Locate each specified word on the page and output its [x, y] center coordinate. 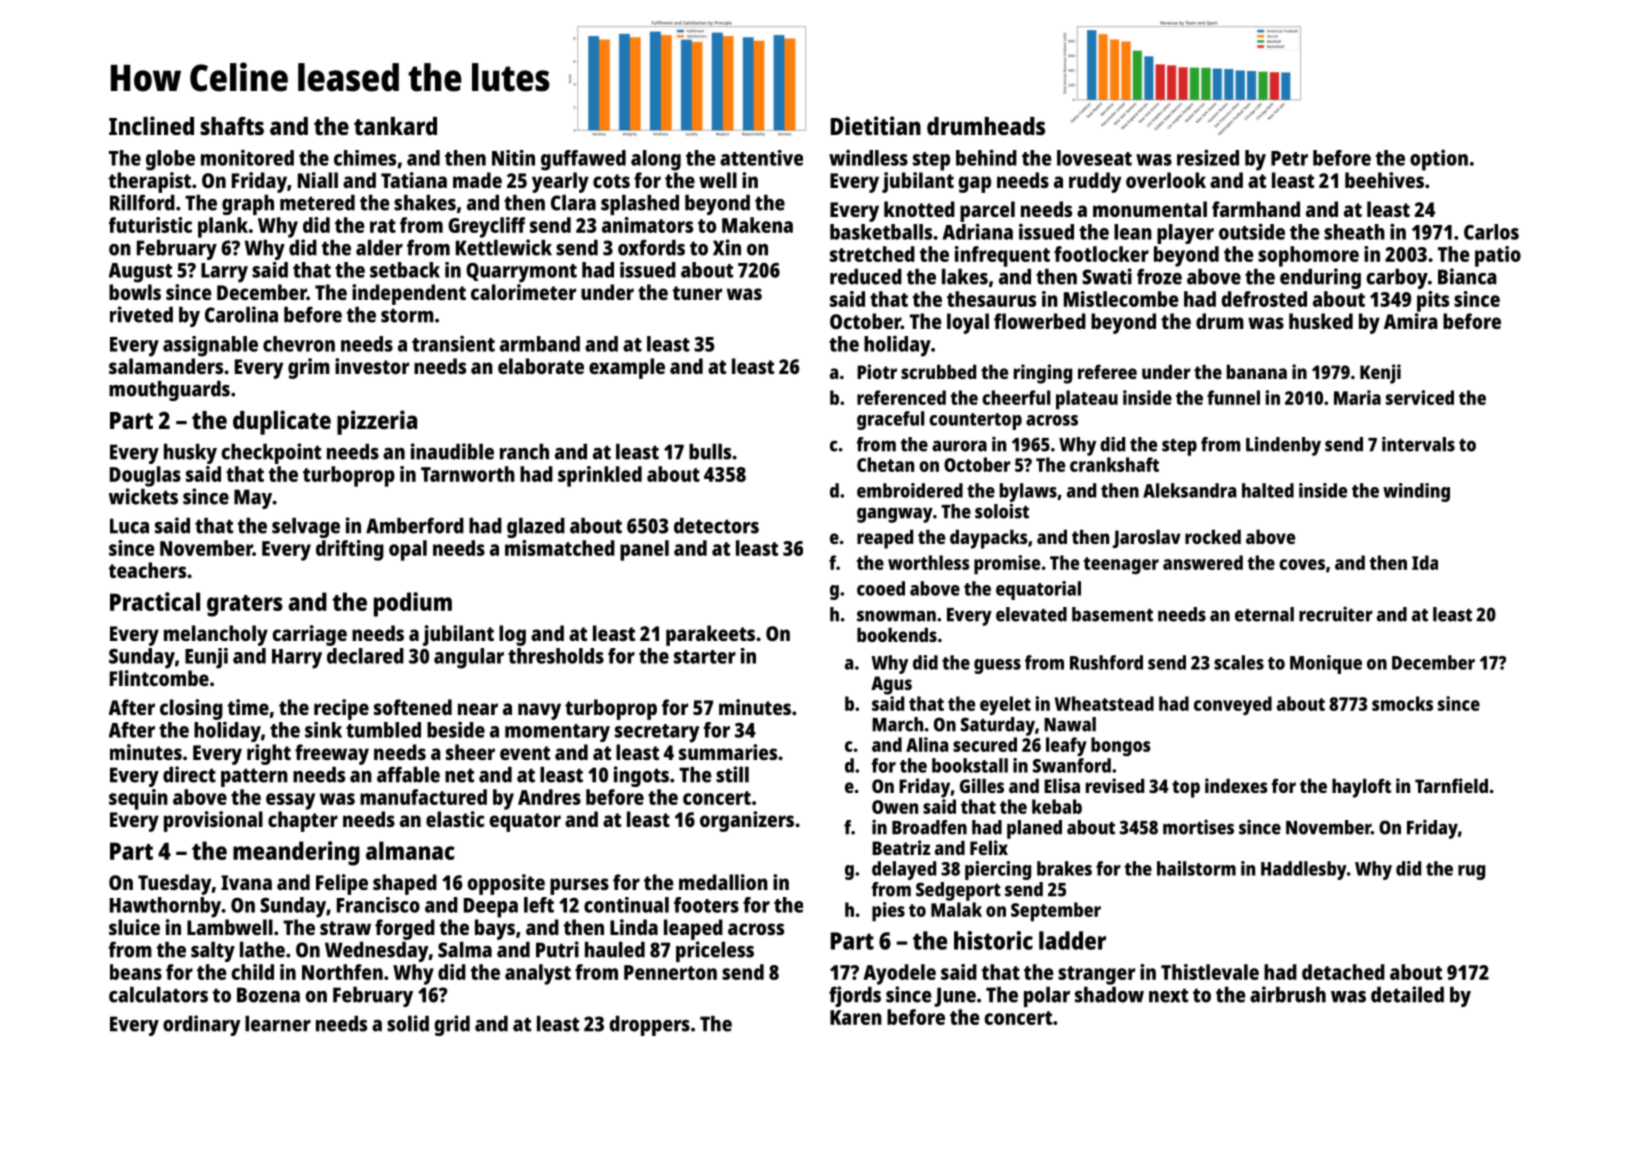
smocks [1402, 703]
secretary [657, 733]
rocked [1213, 536]
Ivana [246, 882]
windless [868, 157]
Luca [129, 526]
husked [1321, 321]
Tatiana [414, 180]
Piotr [877, 371]
